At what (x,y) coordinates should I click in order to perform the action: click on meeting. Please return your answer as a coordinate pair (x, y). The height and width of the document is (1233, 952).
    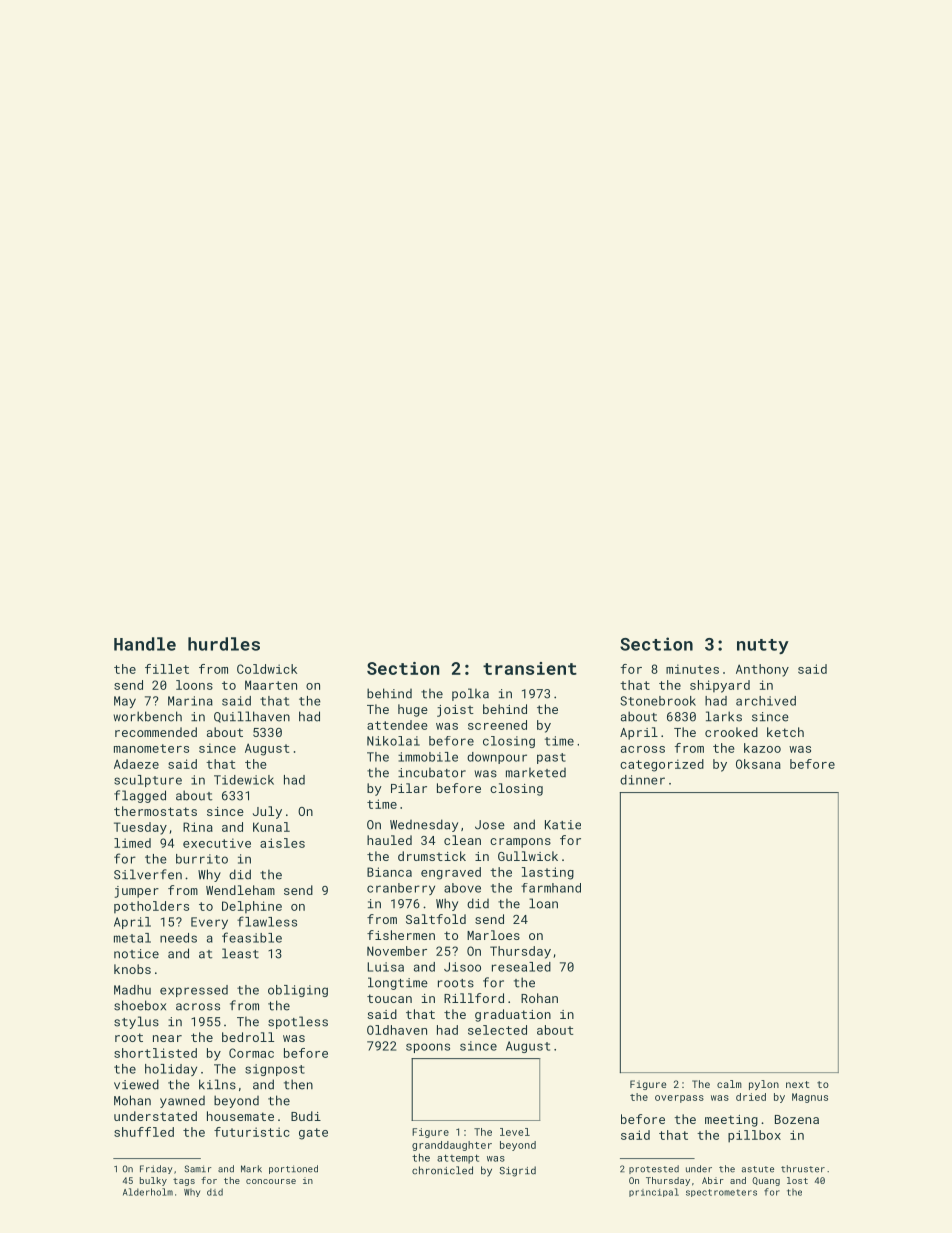
    Looking at the image, I should click on (731, 1121).
